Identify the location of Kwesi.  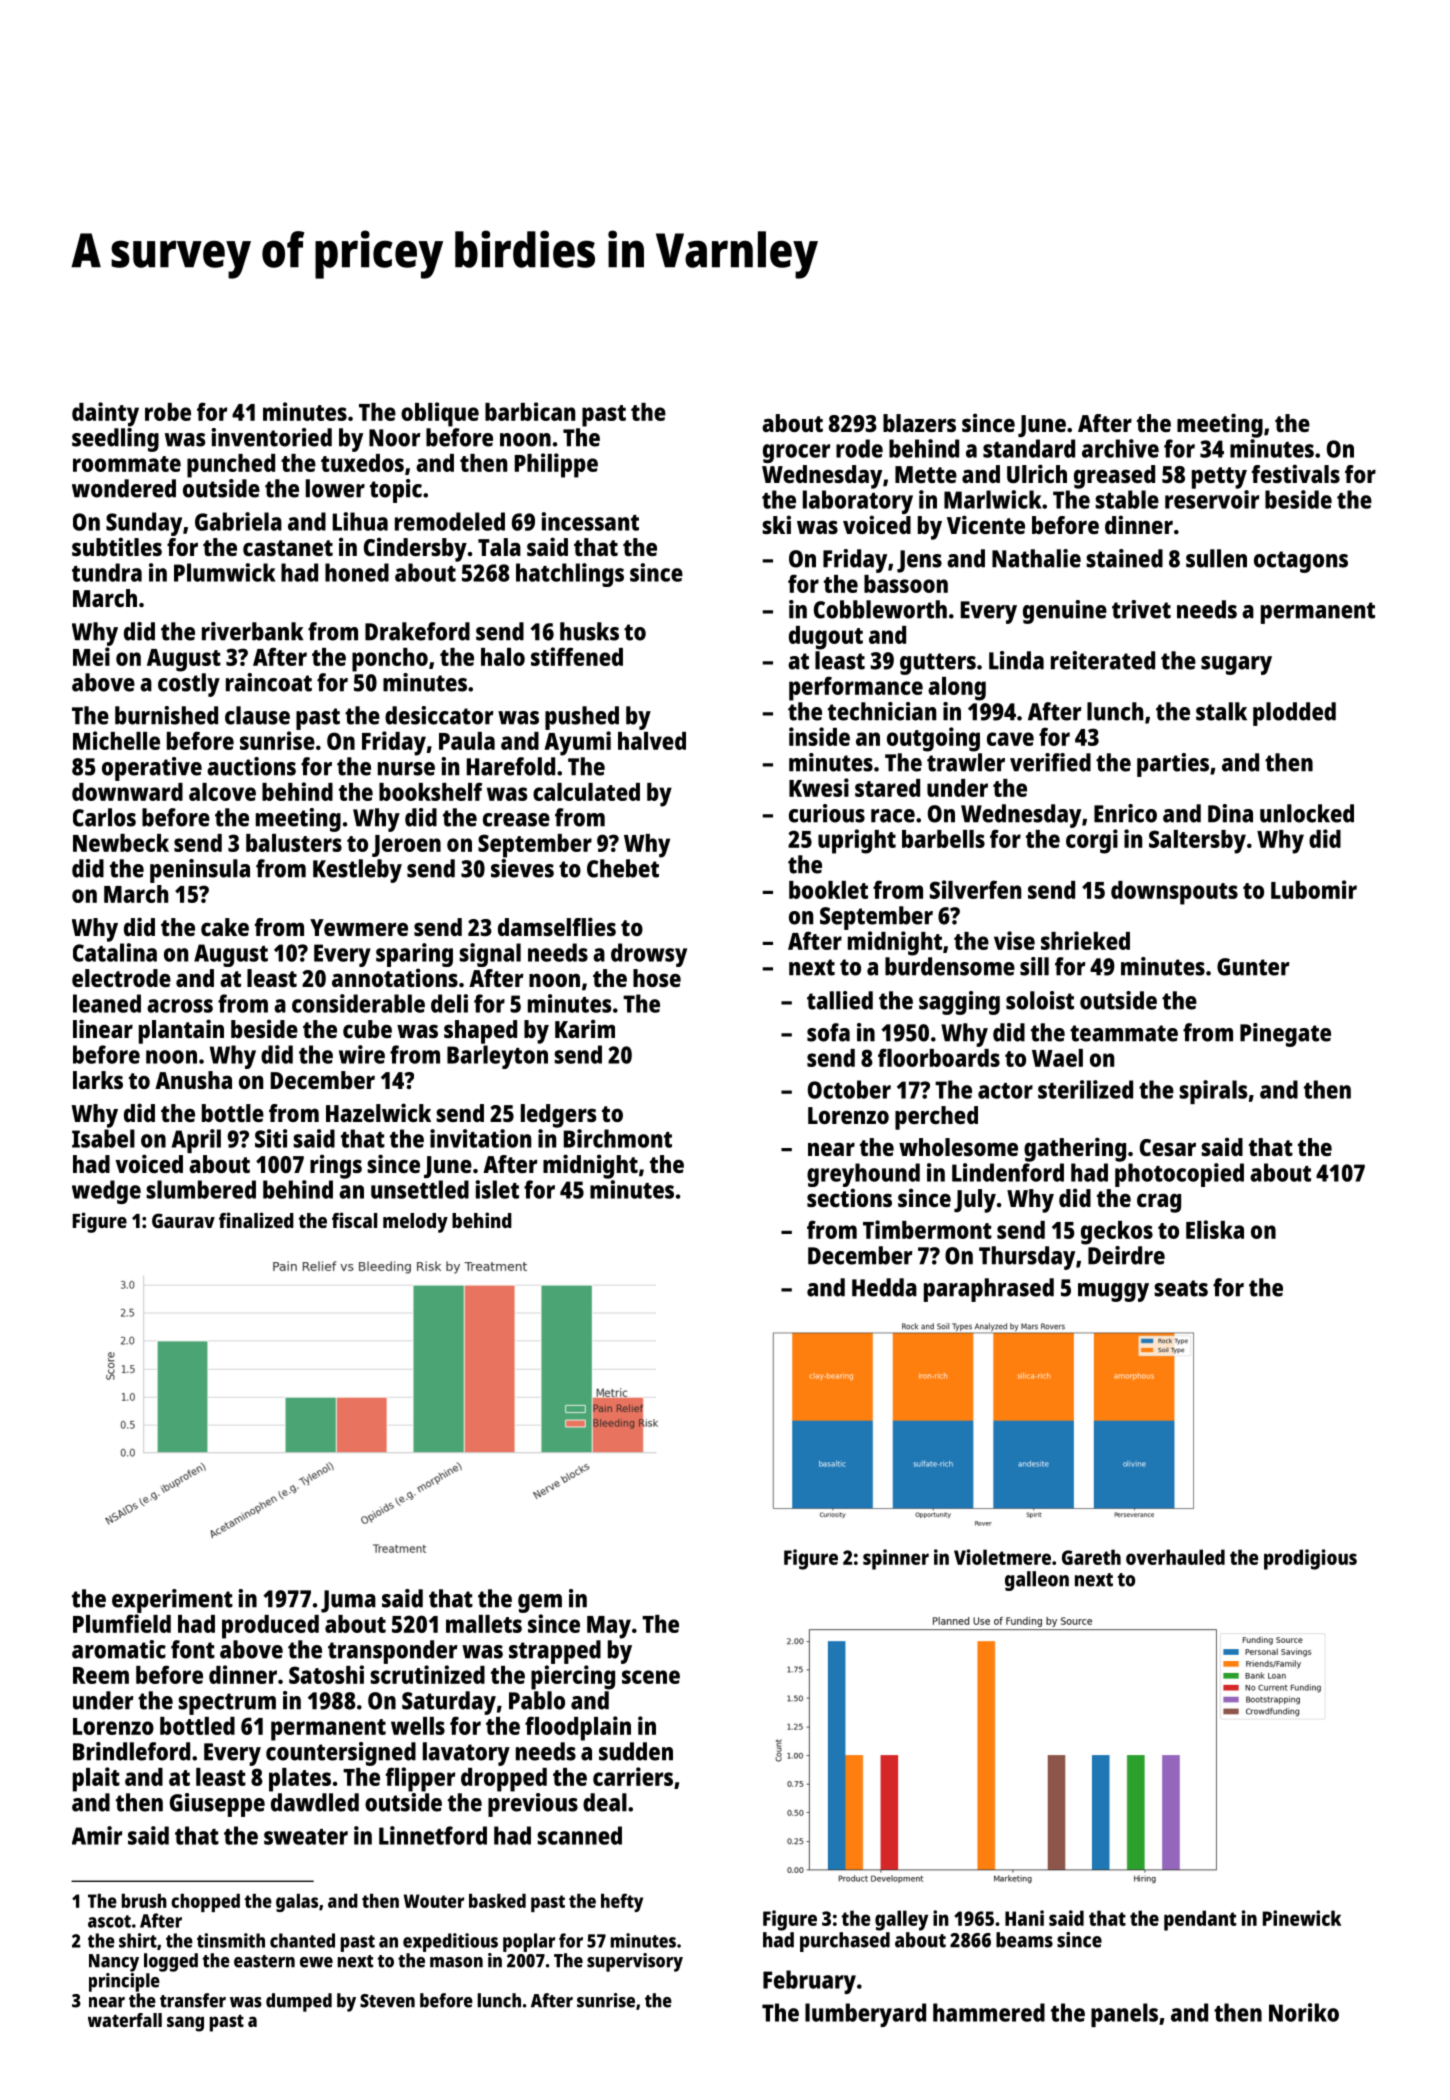
(819, 787).
